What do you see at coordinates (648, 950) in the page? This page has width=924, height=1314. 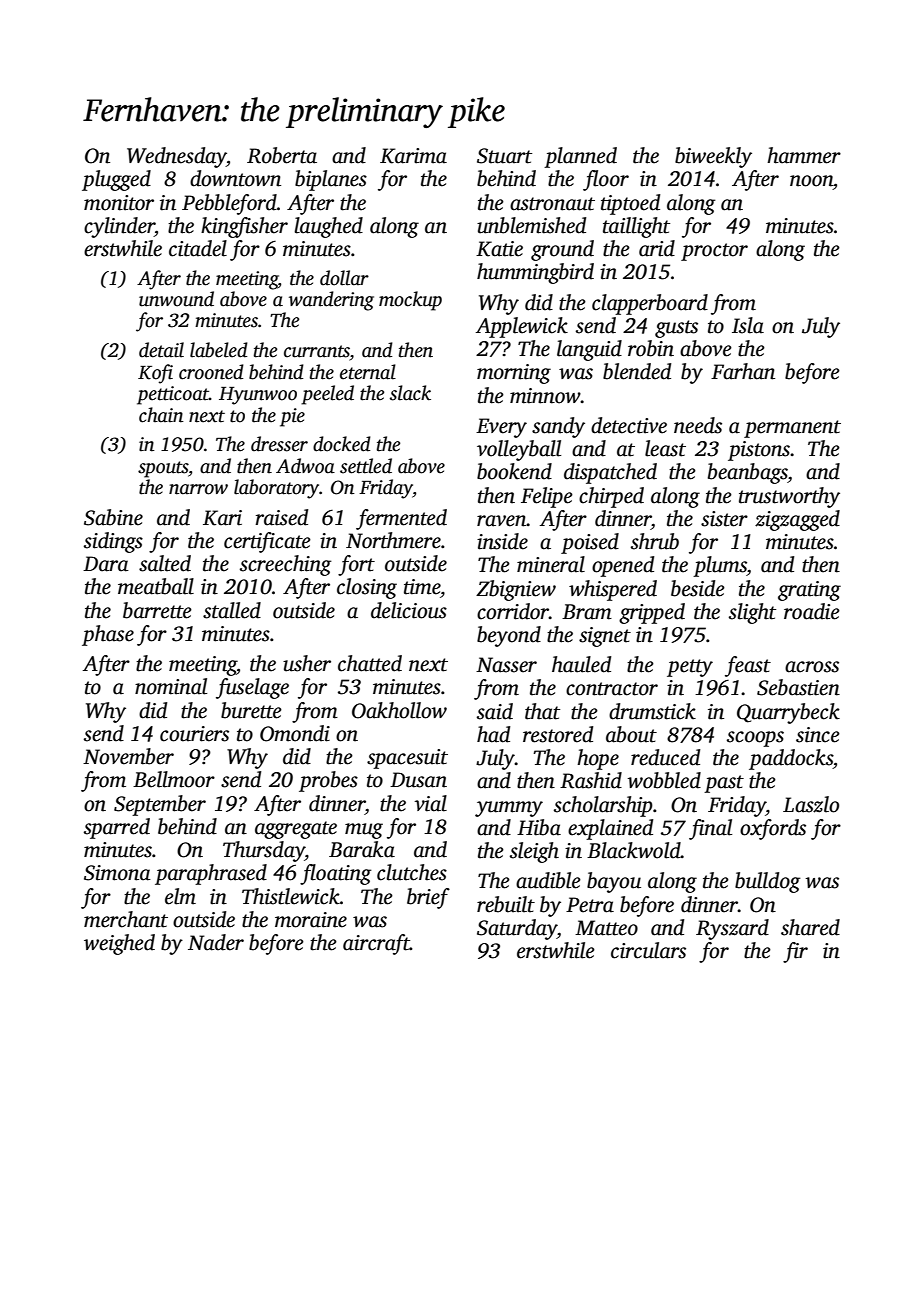 I see `circulars` at bounding box center [648, 950].
